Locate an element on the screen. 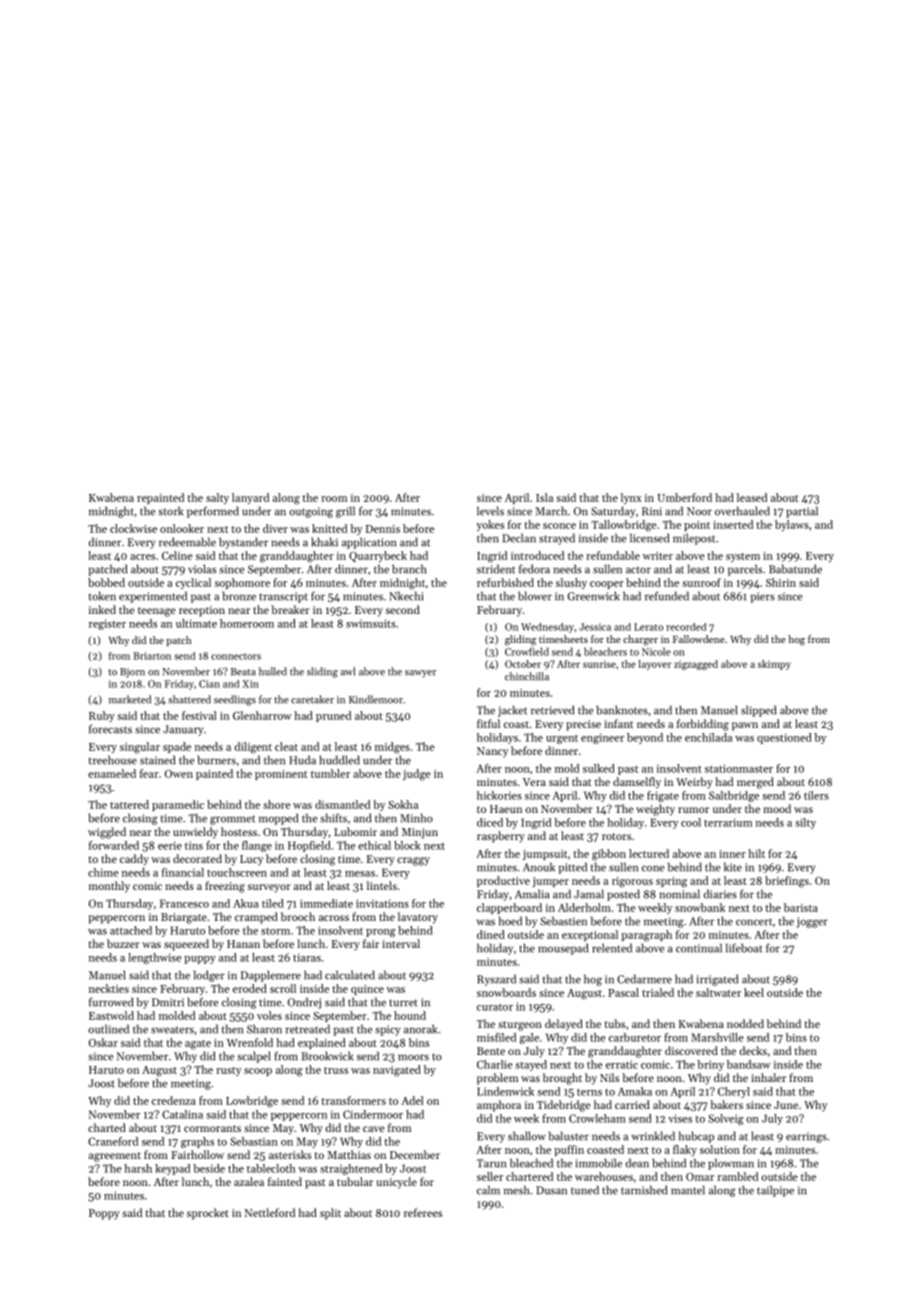 The height and width of the screenshot is (1308, 924). Poppy is located at coordinates (104, 1214).
